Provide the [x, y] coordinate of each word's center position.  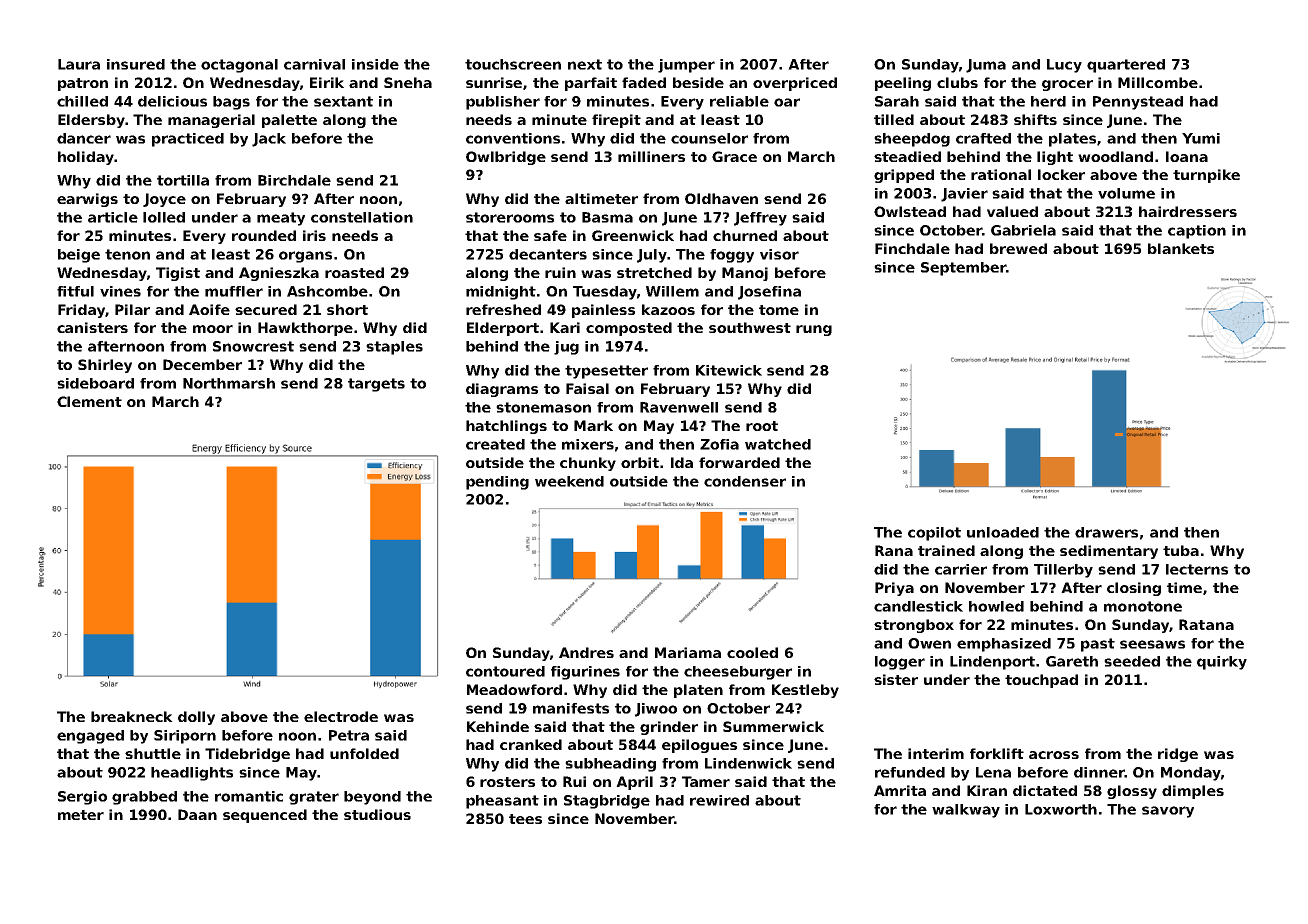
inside [375, 64]
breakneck [132, 716]
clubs [957, 82]
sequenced [265, 816]
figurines [585, 673]
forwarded [739, 462]
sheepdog [912, 140]
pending [497, 483]
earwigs [87, 200]
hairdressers [1188, 211]
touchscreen [513, 64]
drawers [1106, 532]
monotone [1143, 606]
